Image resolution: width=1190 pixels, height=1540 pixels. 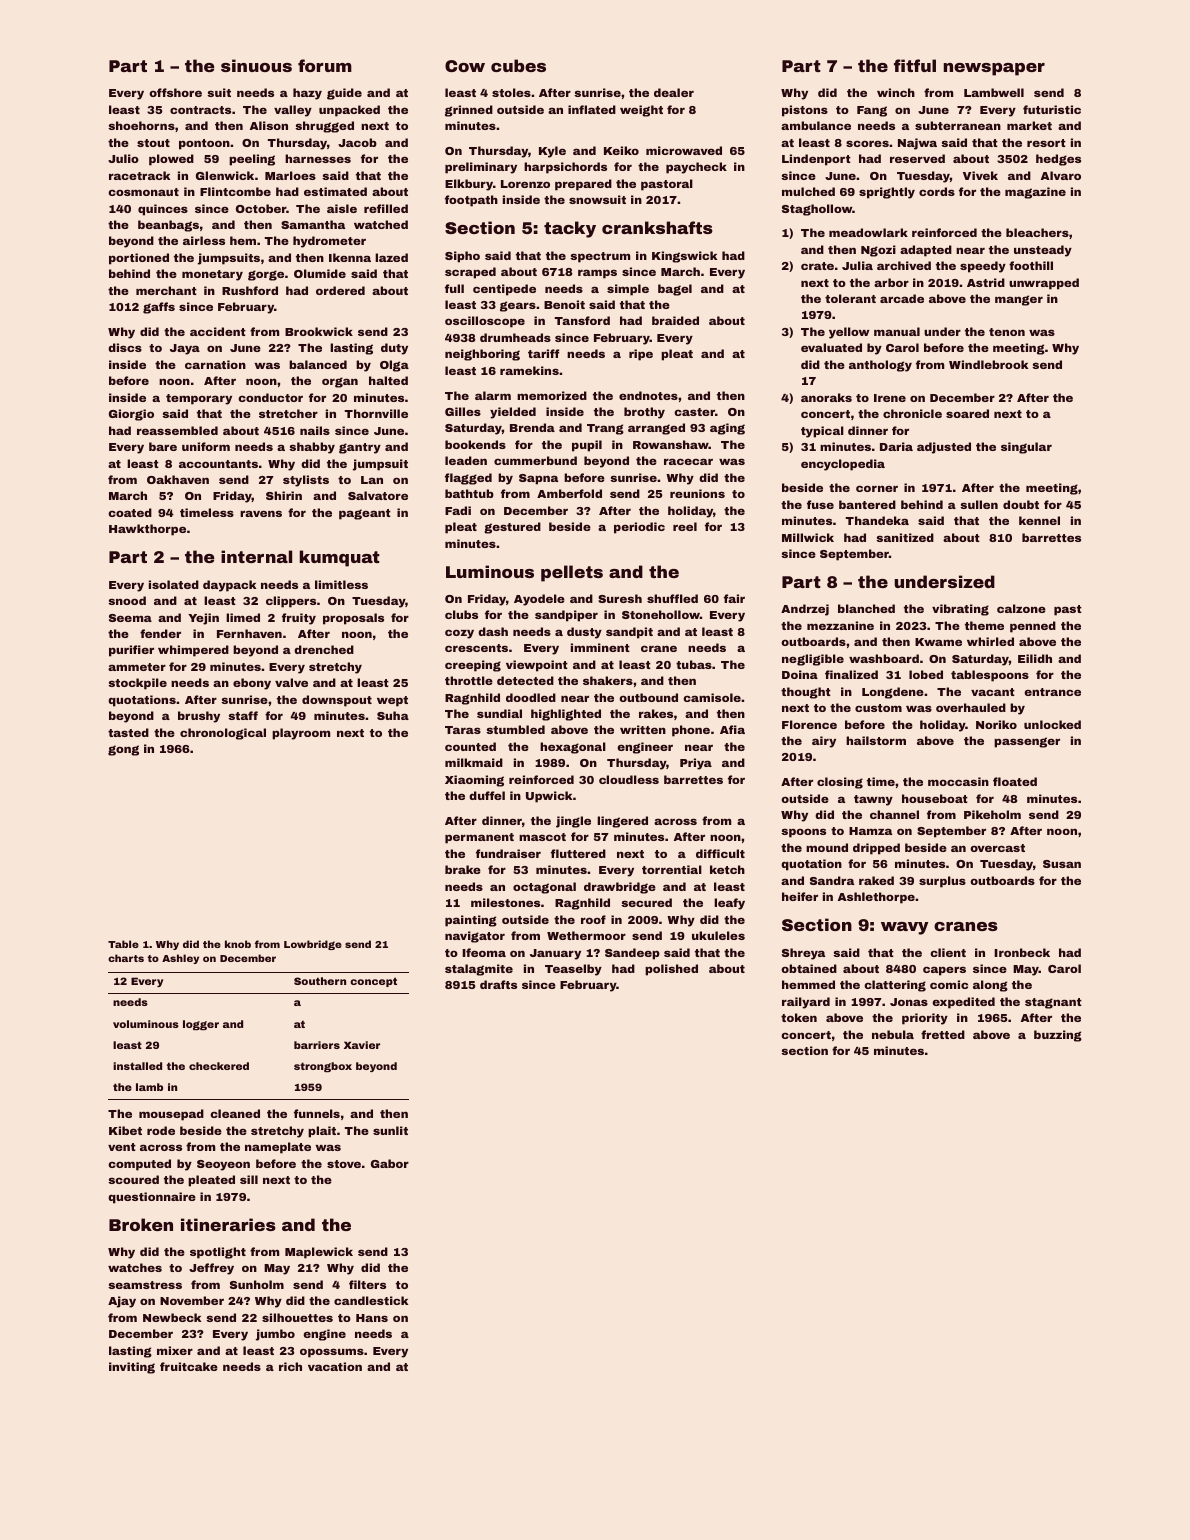 What do you see at coordinates (1021, 504) in the page?
I see `doubt` at bounding box center [1021, 504].
